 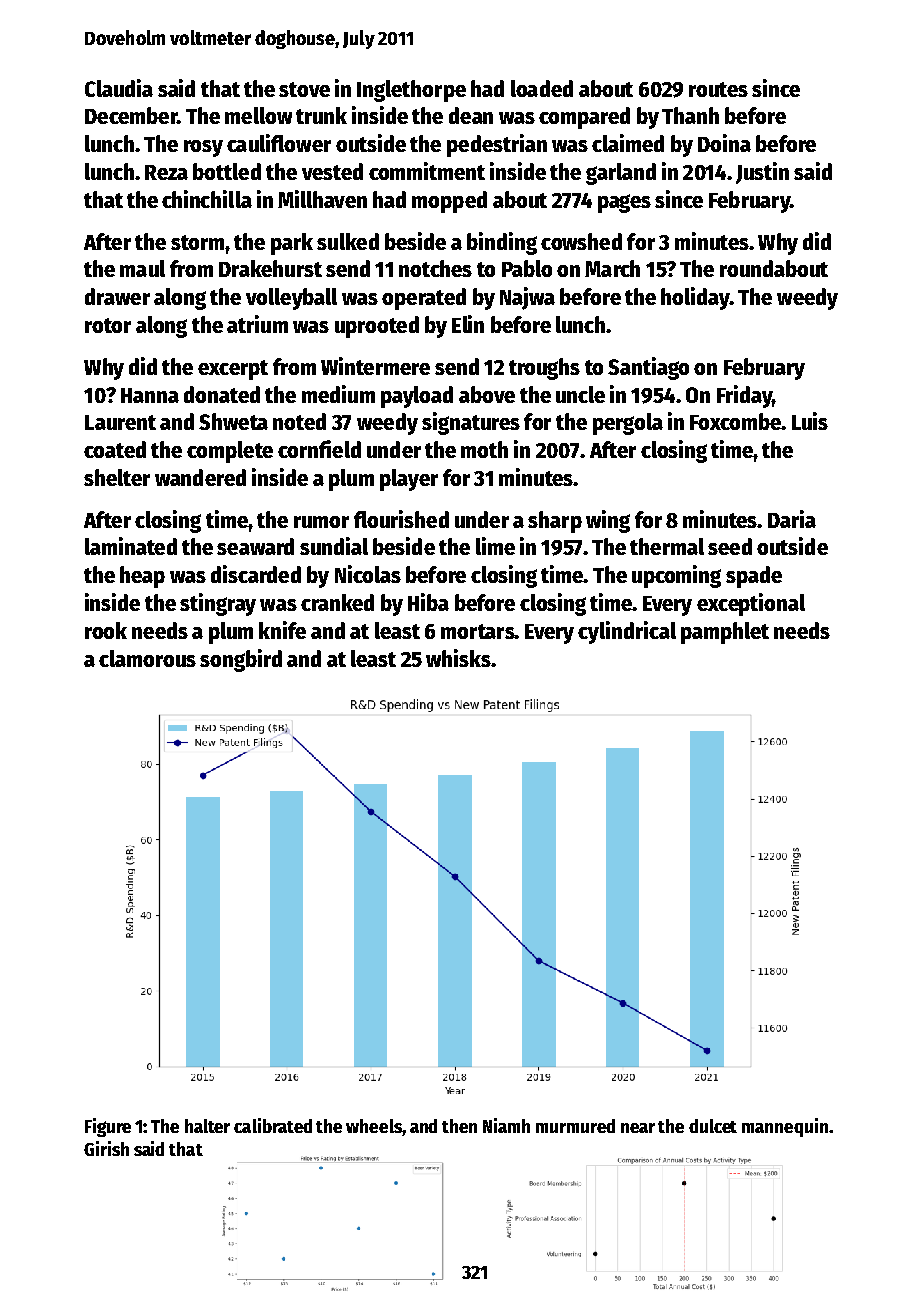 What do you see at coordinates (108, 1127) in the screenshot?
I see `Figure` at bounding box center [108, 1127].
